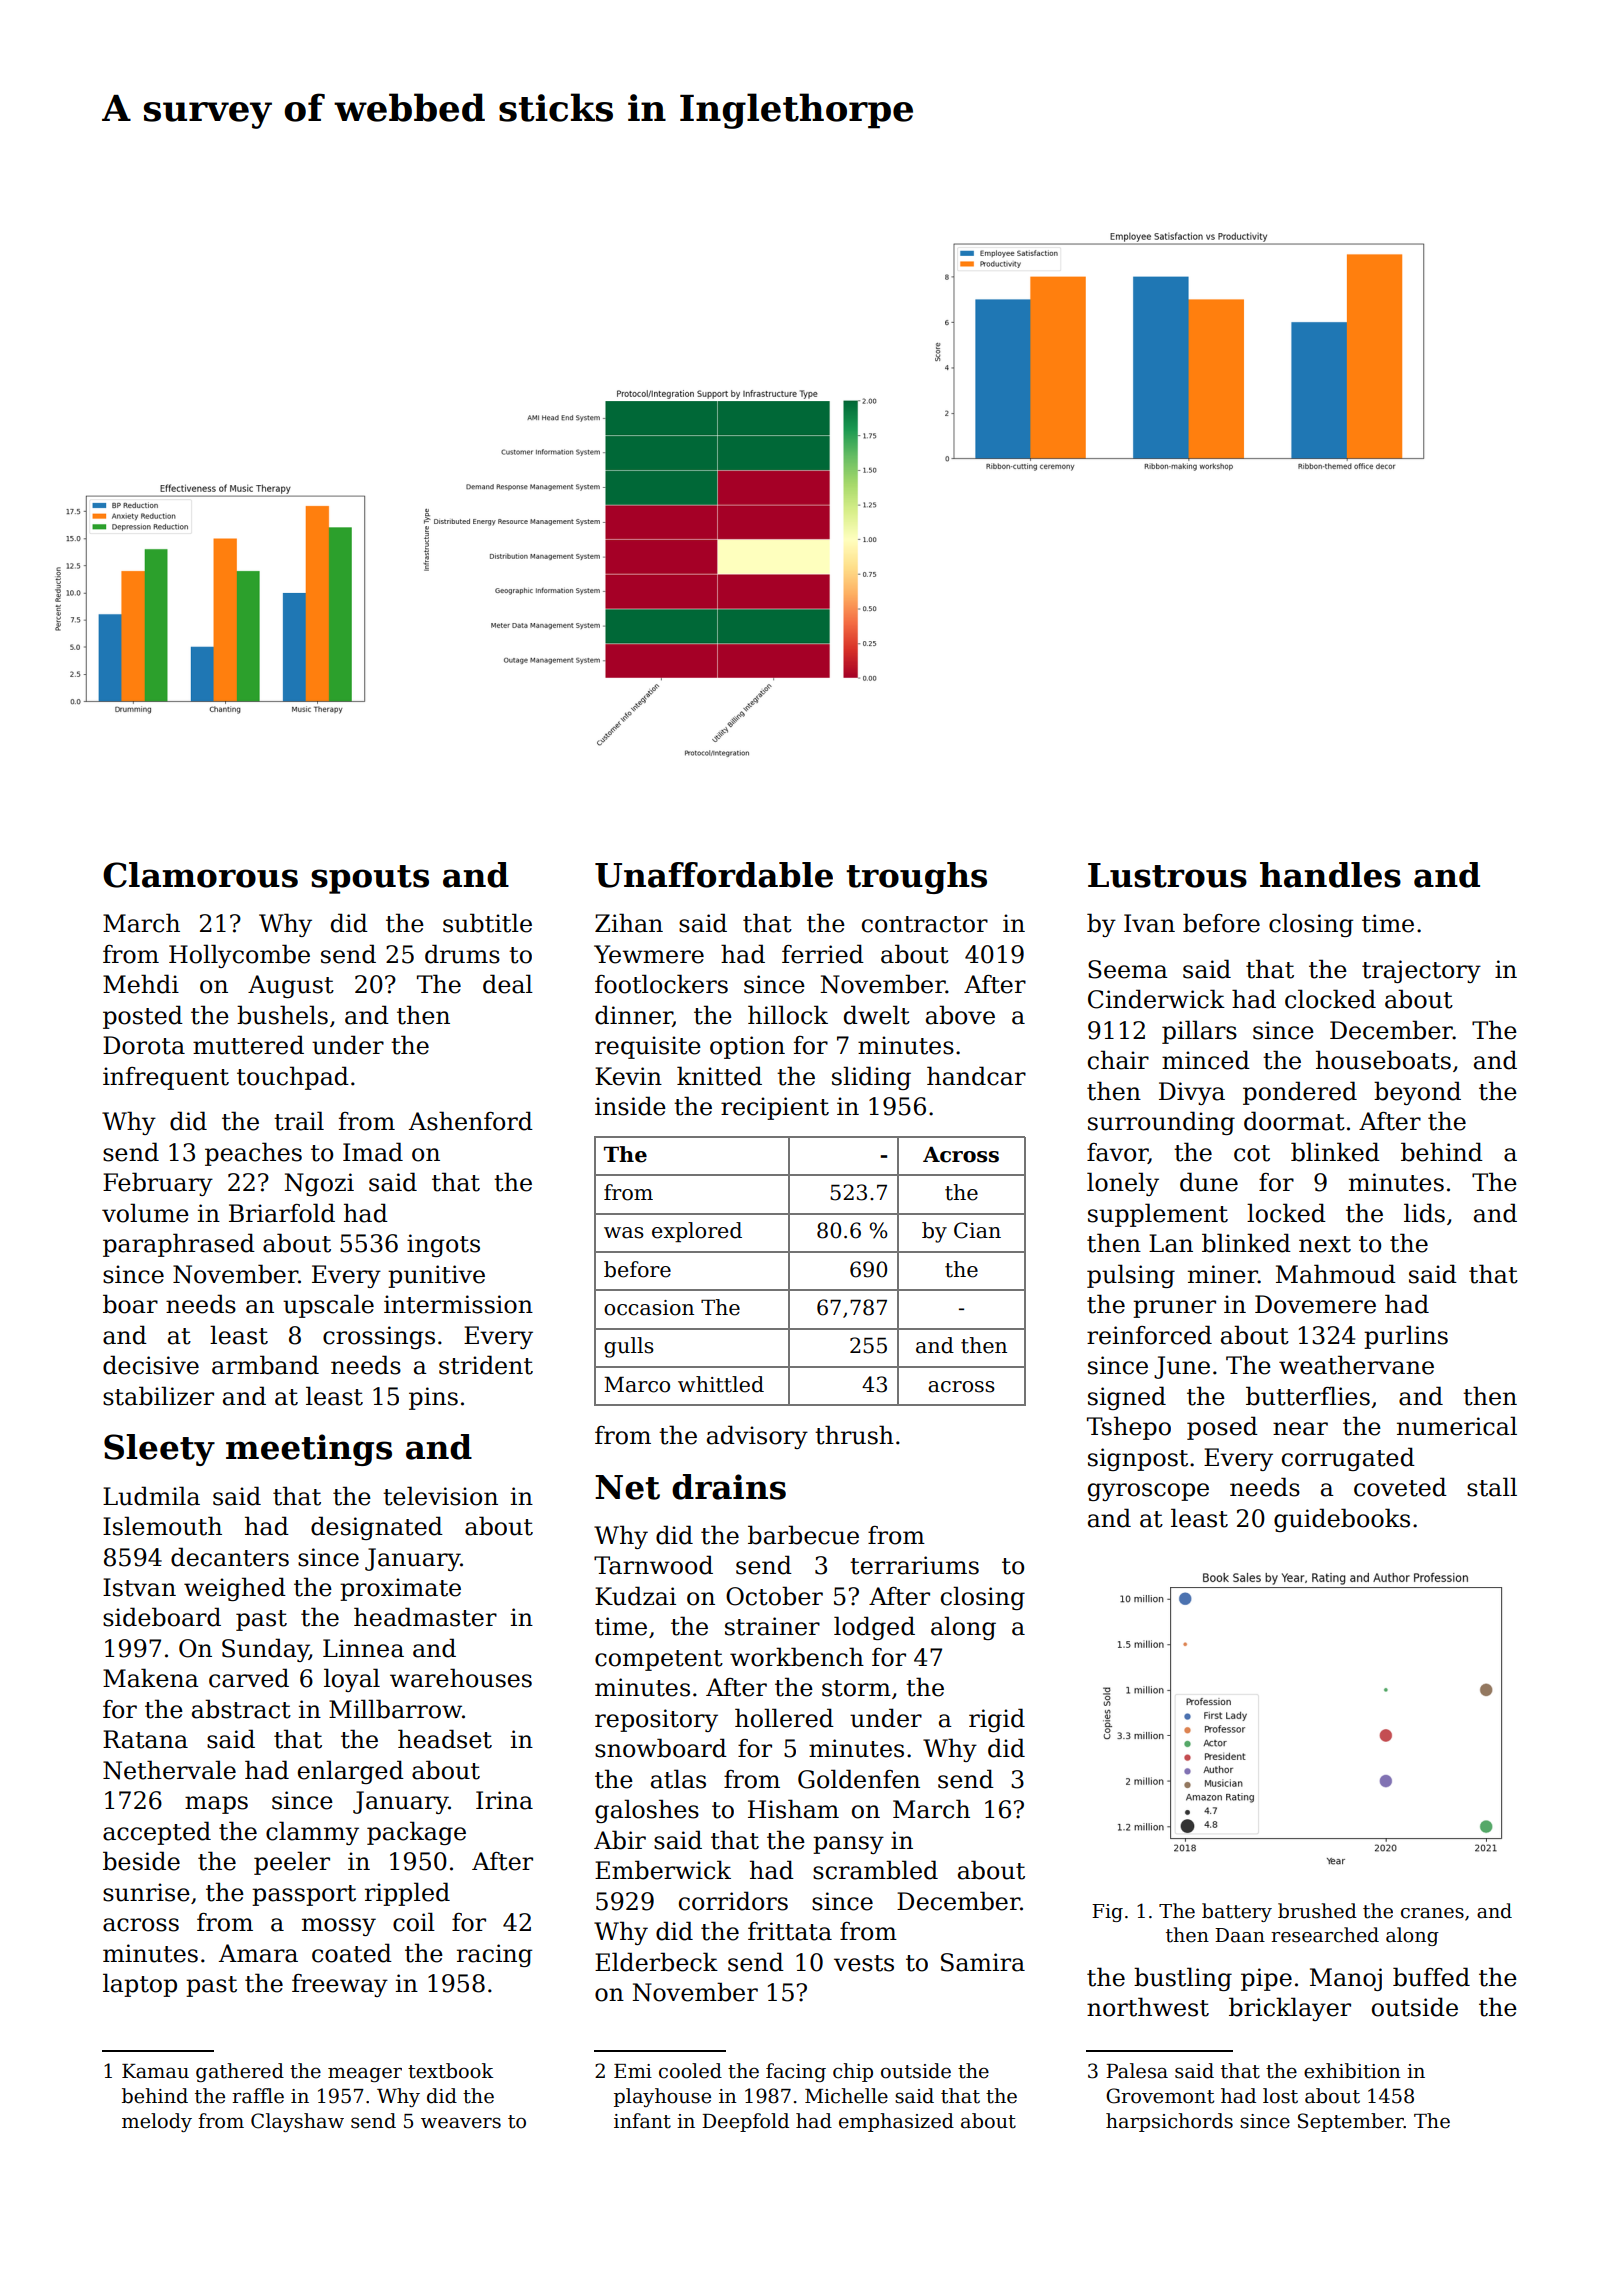 The width and height of the page is (1620, 2292). I want to click on playhouse, so click(662, 2097).
